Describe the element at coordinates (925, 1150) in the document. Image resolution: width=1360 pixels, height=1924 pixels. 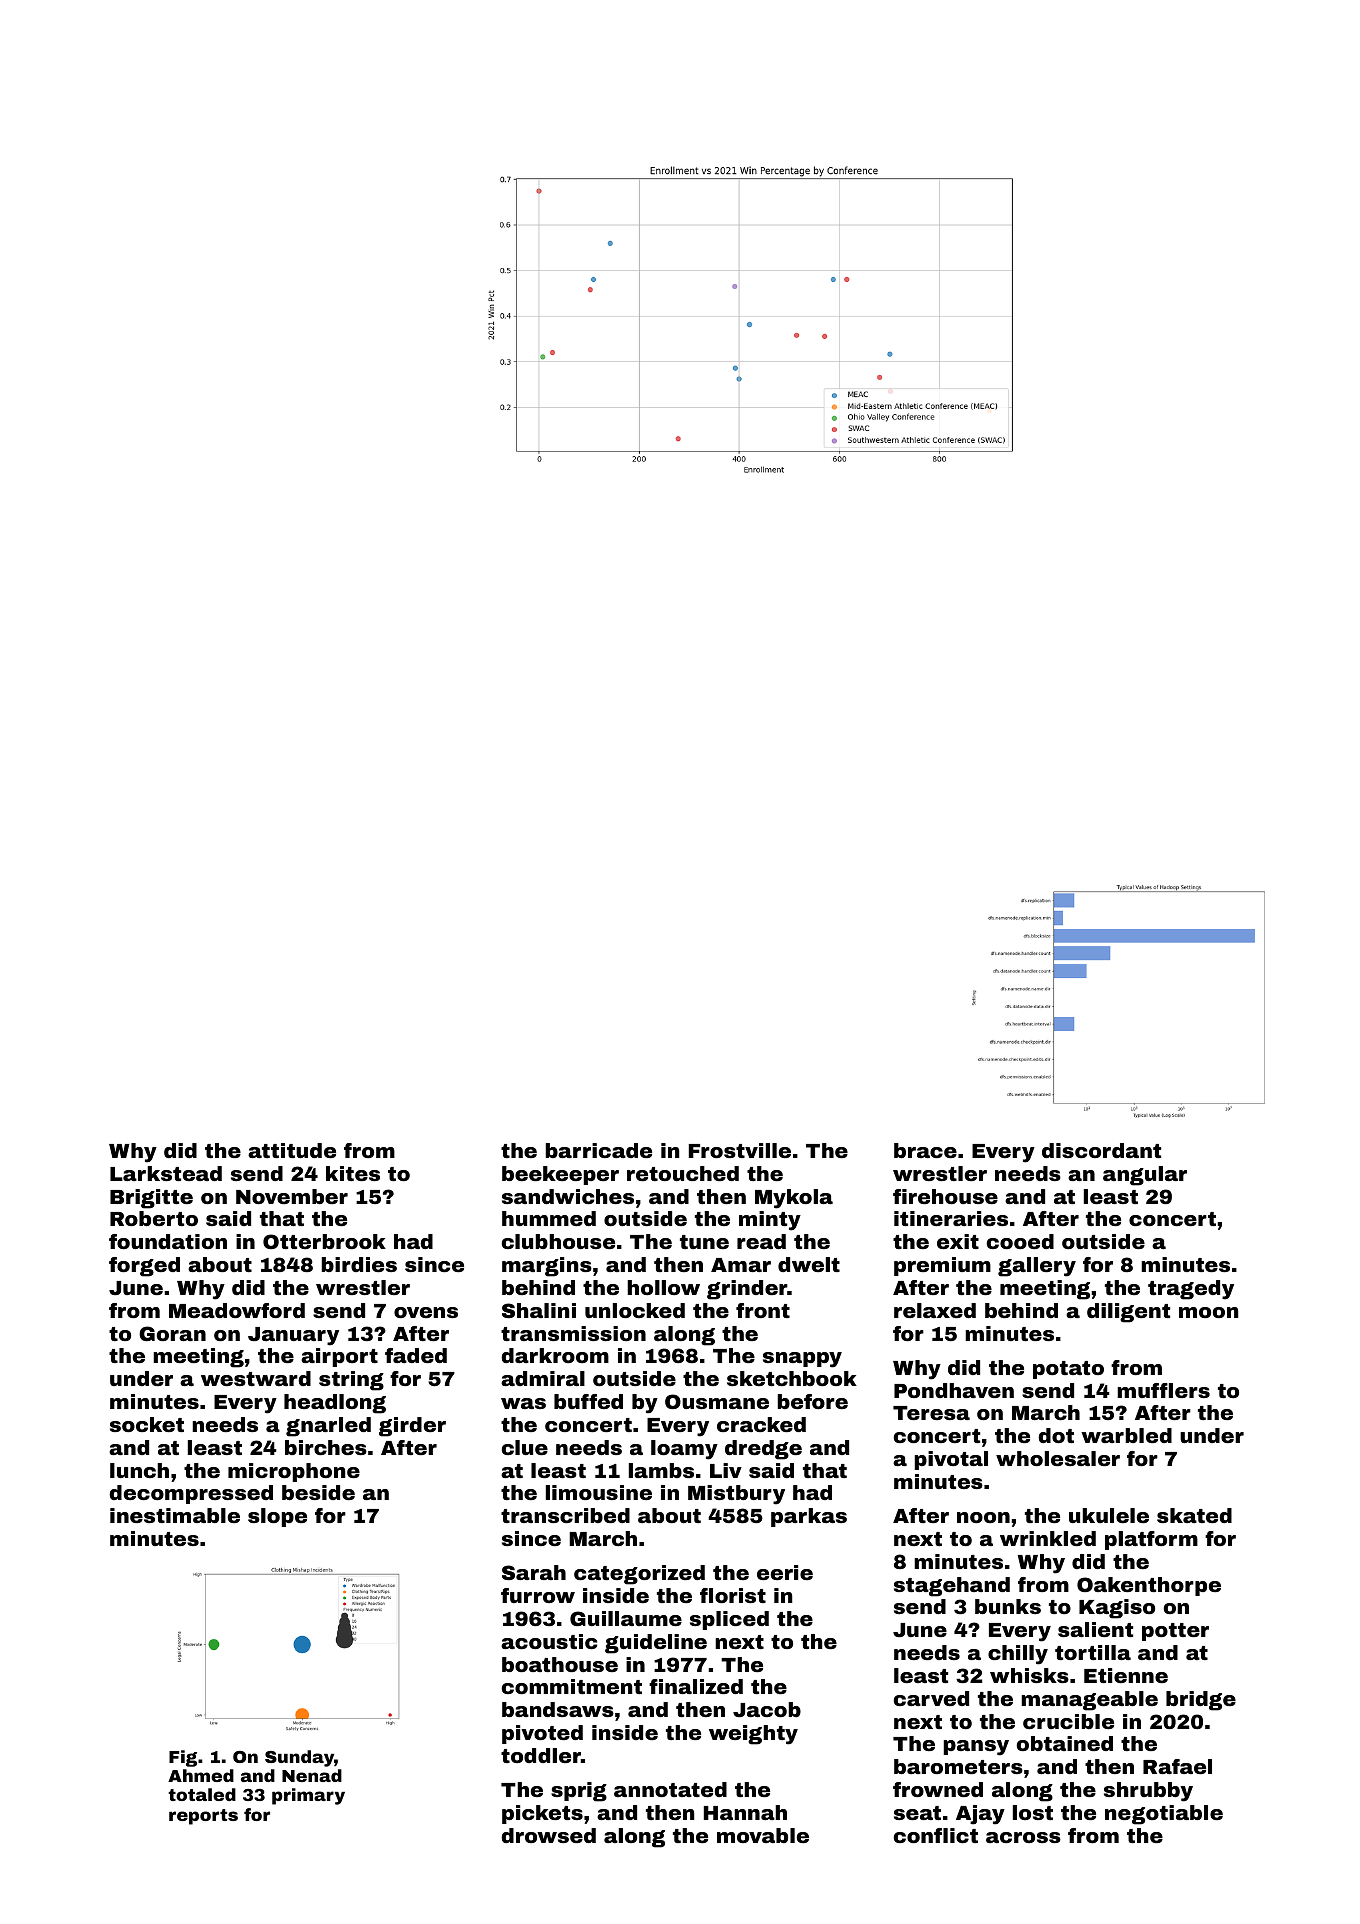
I see `brace` at that location.
